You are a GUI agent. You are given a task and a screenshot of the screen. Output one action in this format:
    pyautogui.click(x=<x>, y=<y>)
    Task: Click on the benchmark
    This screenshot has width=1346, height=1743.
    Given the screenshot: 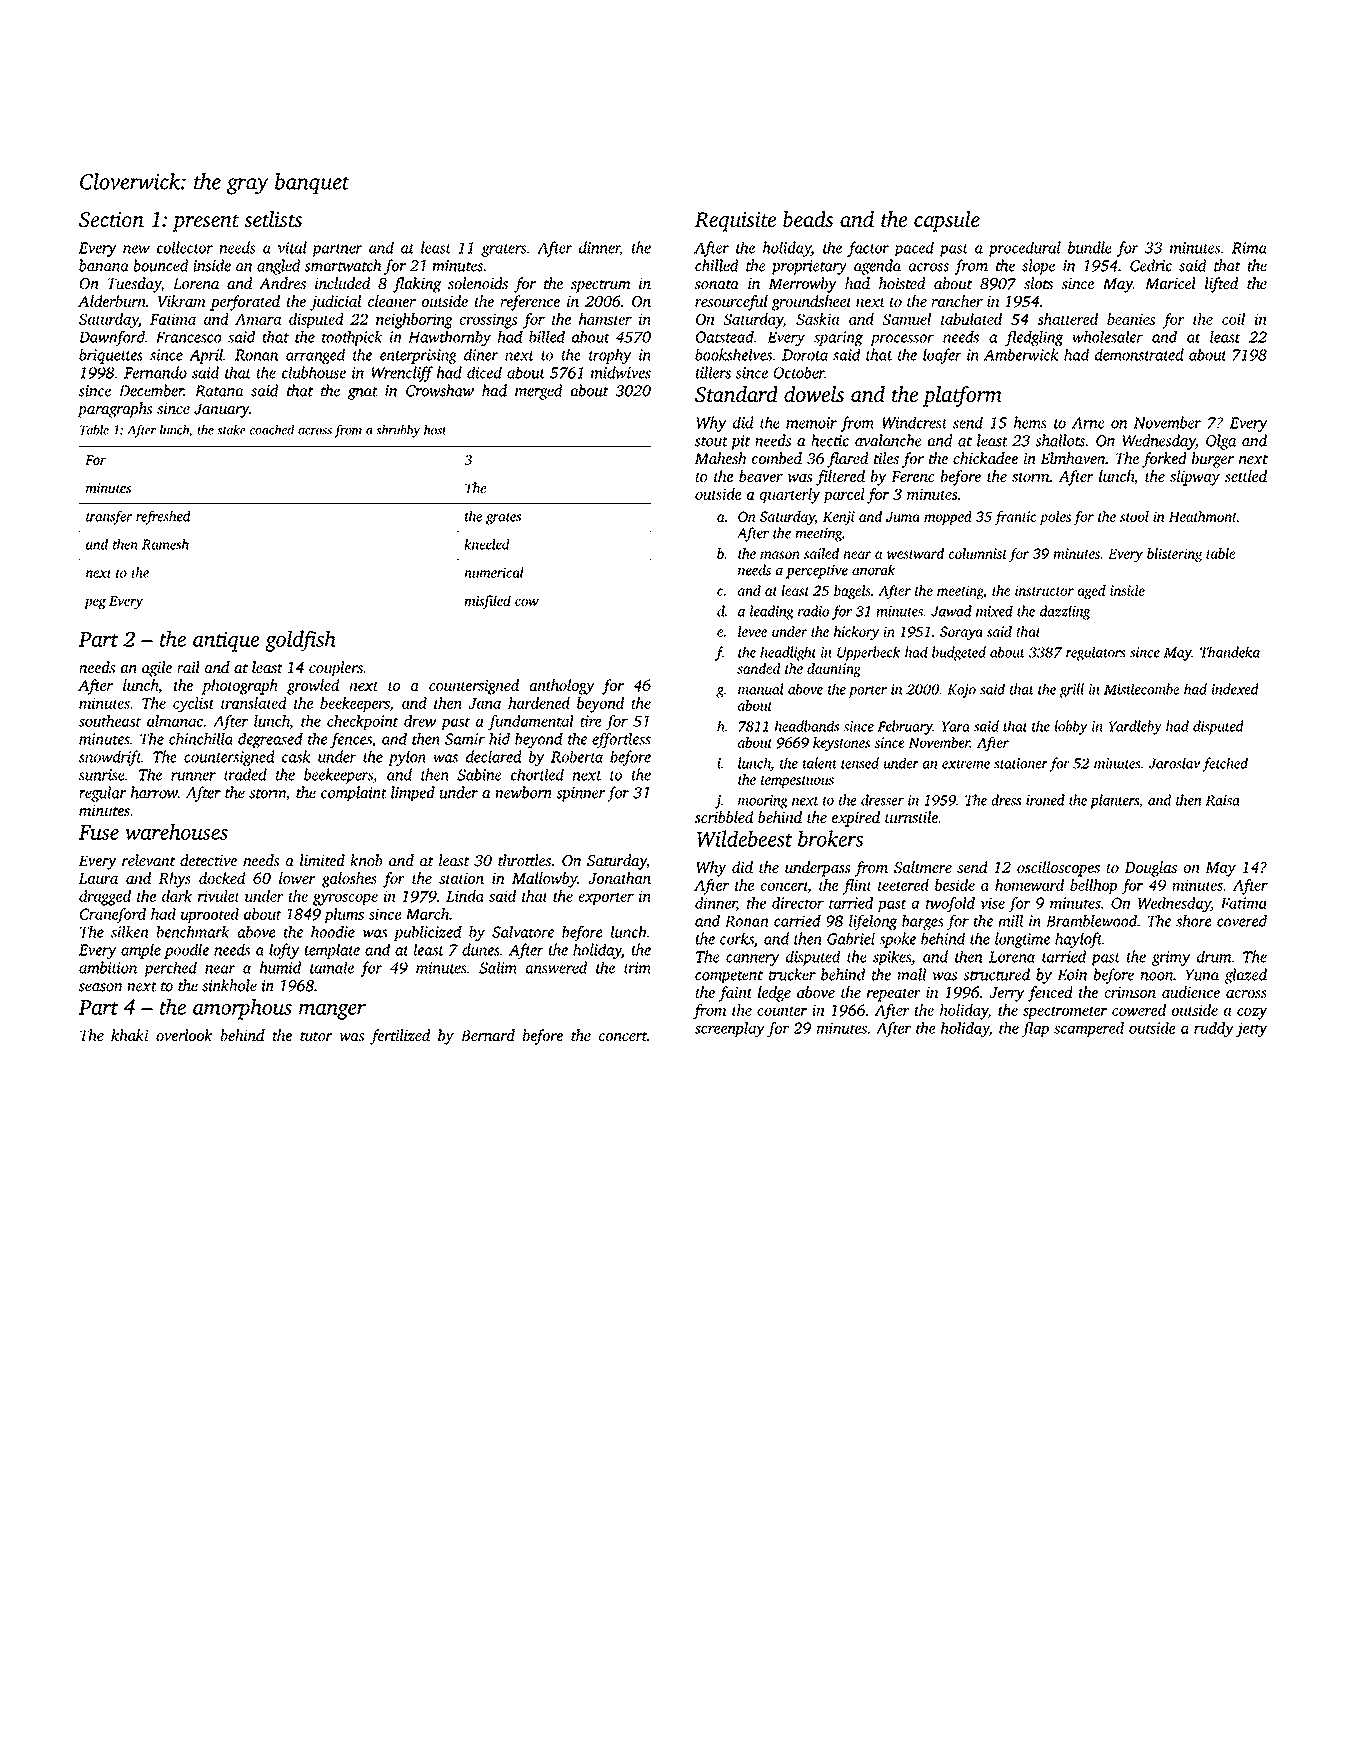 What is the action you would take?
    pyautogui.click(x=193, y=931)
